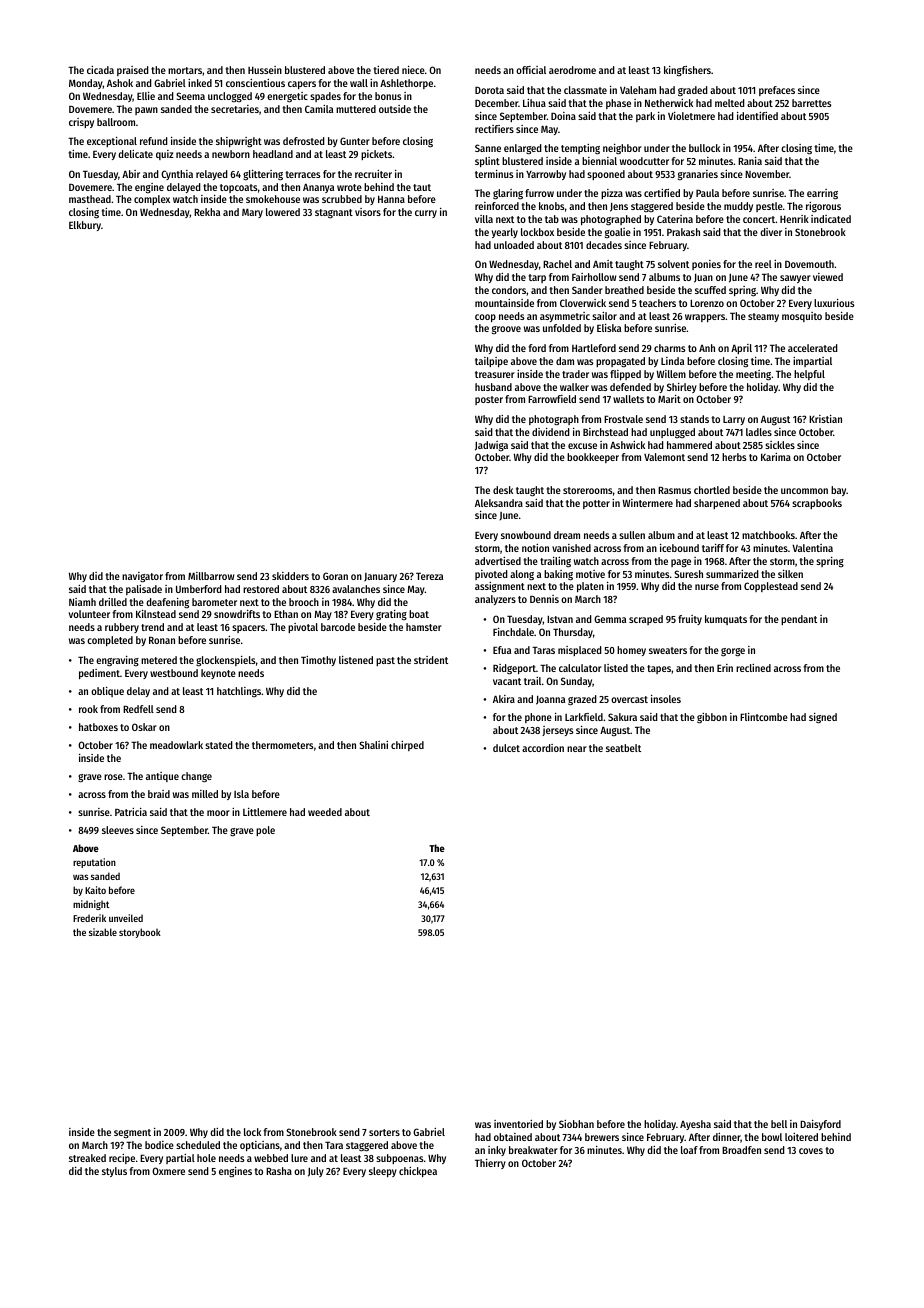 This image has width=924, height=1308. I want to click on signed, so click(823, 718).
